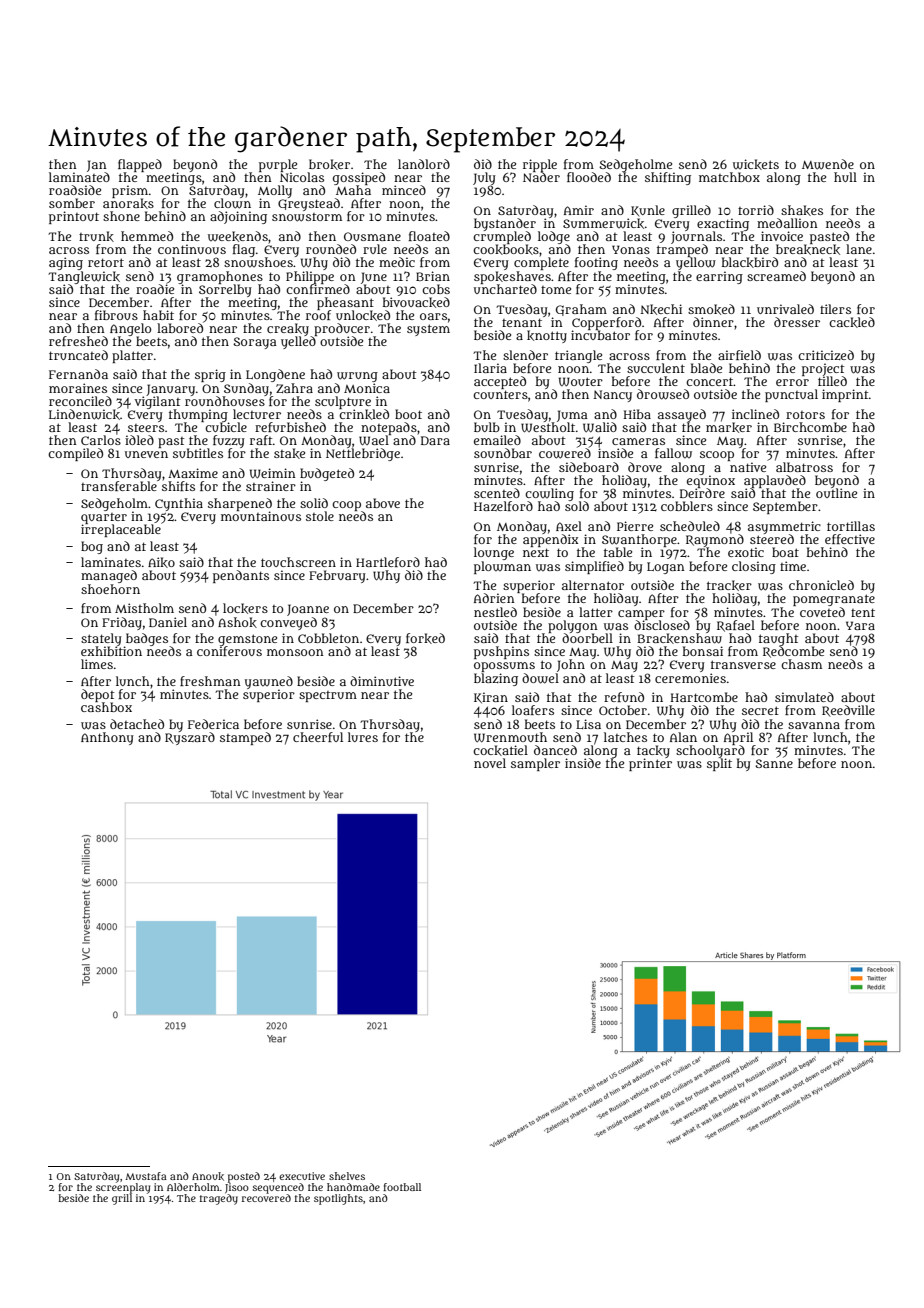  What do you see at coordinates (828, 164) in the screenshot?
I see `Mwende` at bounding box center [828, 164].
